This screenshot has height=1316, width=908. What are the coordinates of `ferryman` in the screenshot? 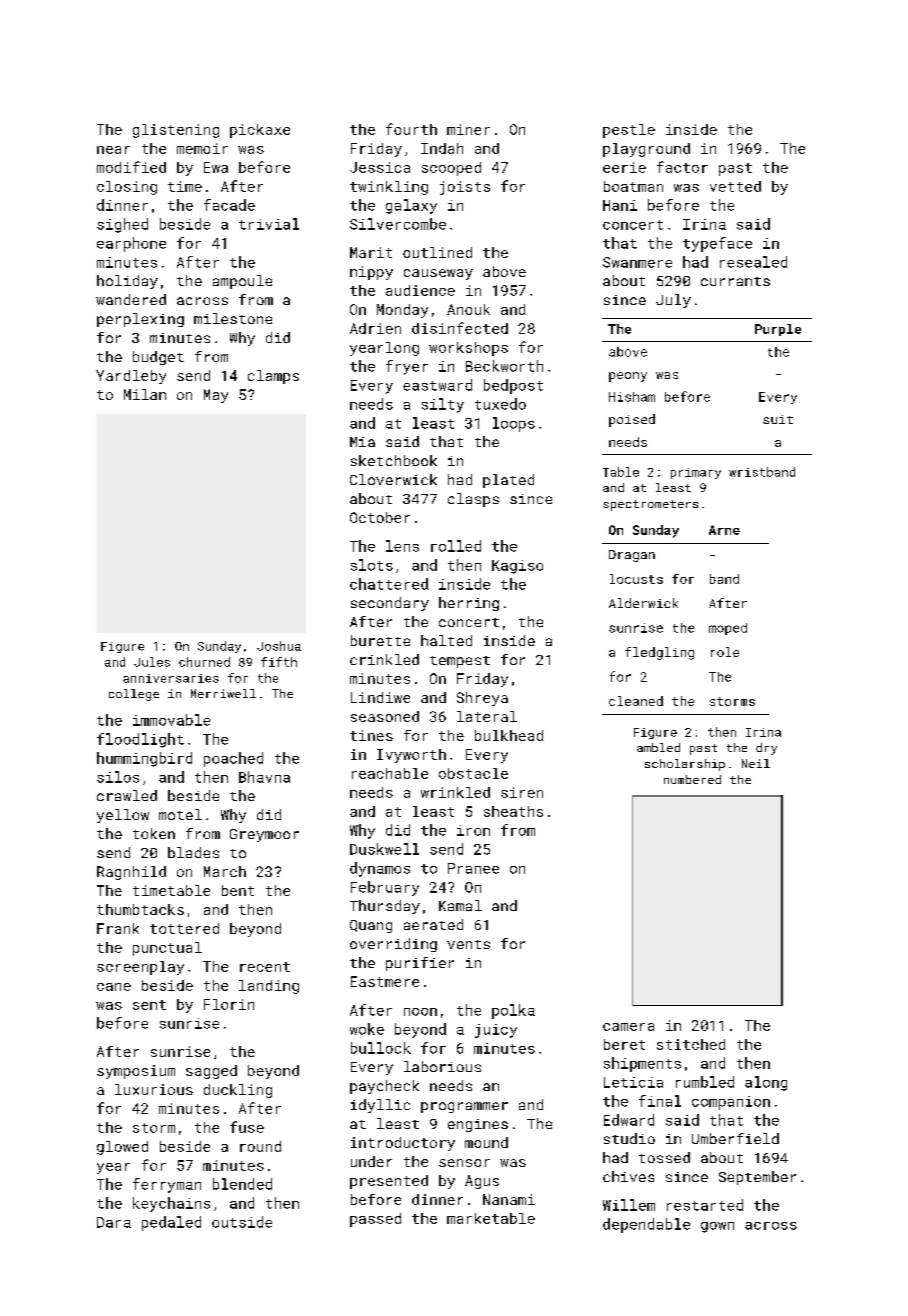 It's located at (167, 1185).
